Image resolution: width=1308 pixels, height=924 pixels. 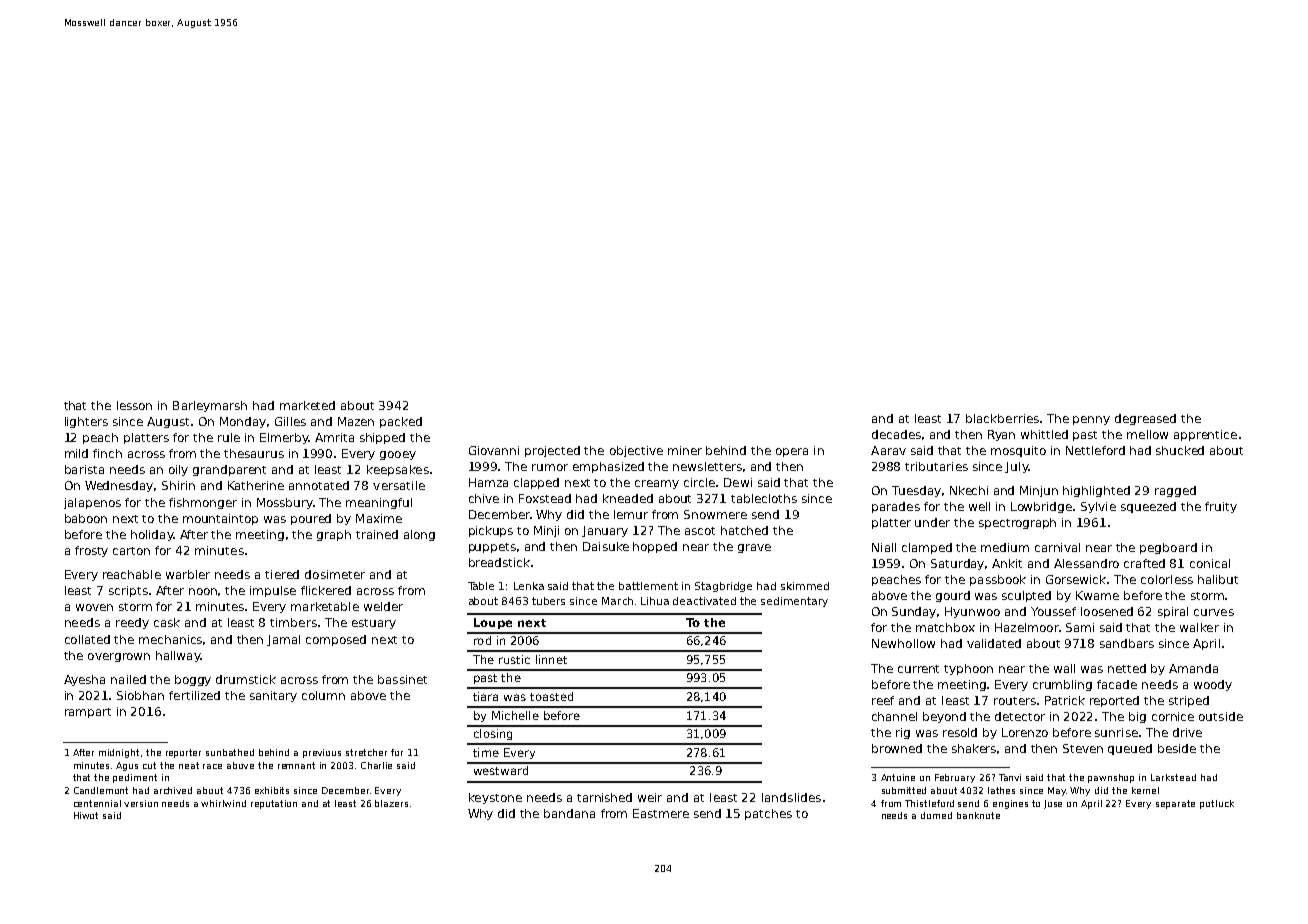 I want to click on validated, so click(x=994, y=643).
